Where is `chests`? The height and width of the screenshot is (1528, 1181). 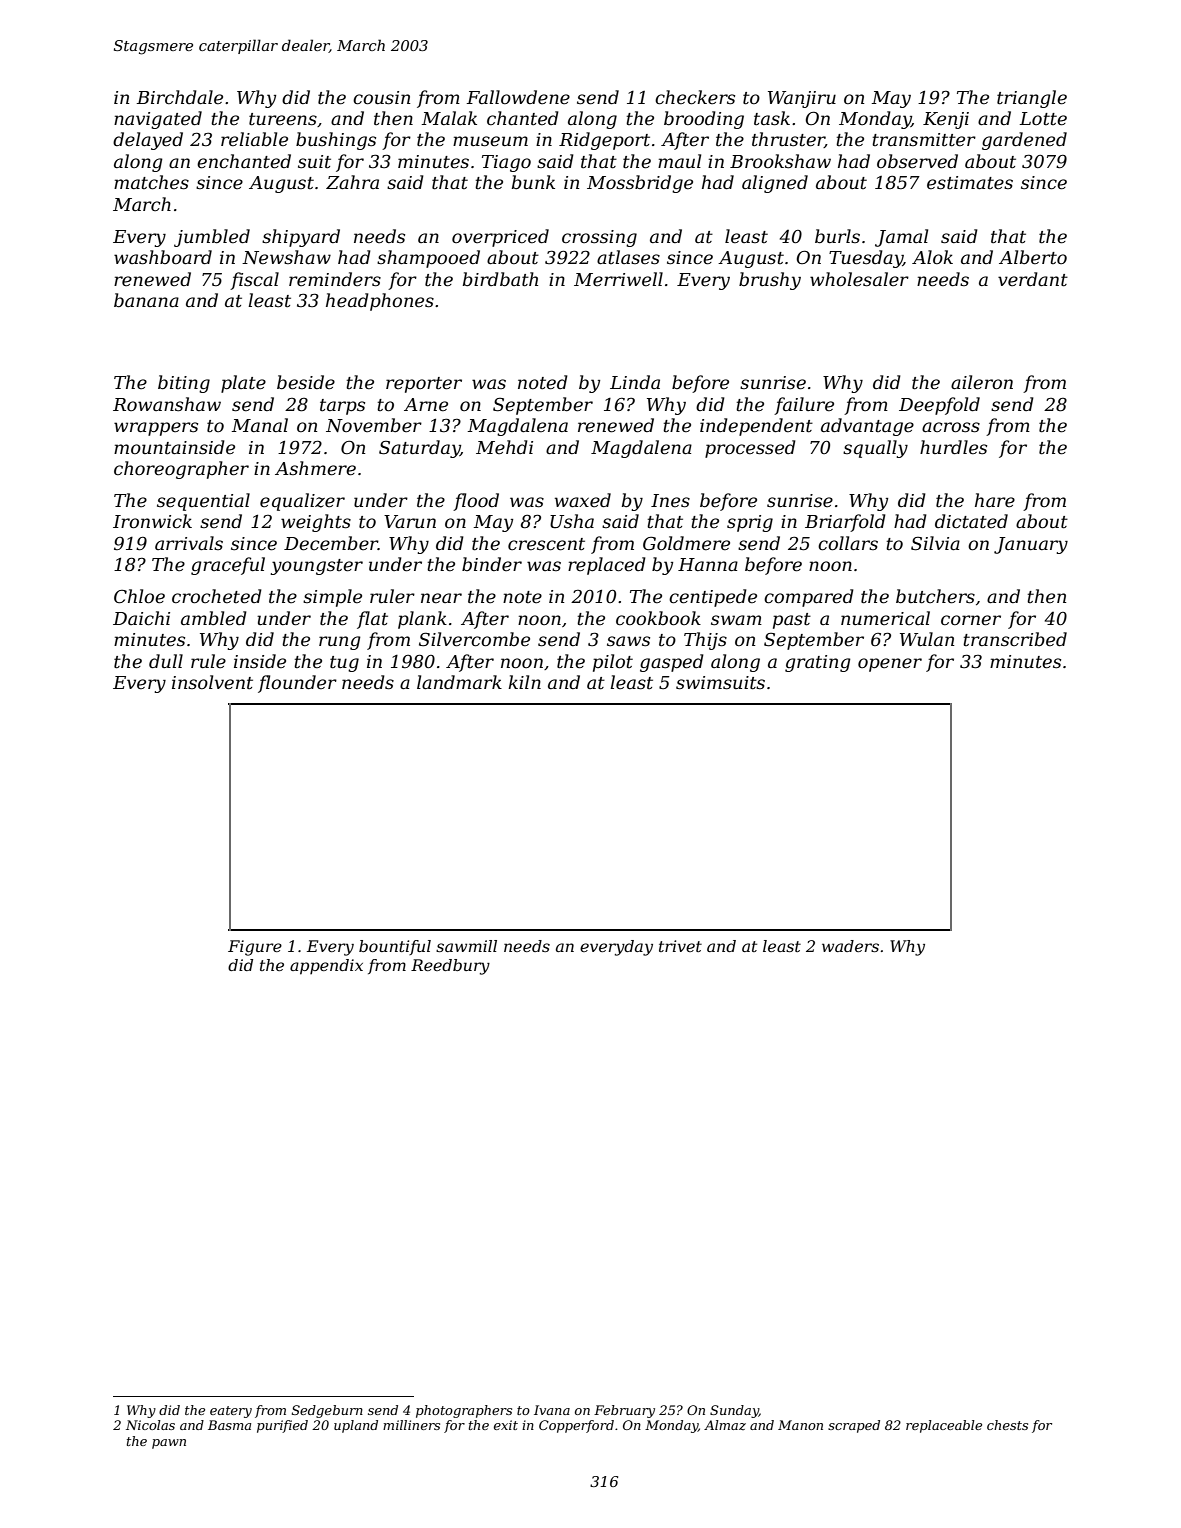
chests is located at coordinates (1007, 1425).
